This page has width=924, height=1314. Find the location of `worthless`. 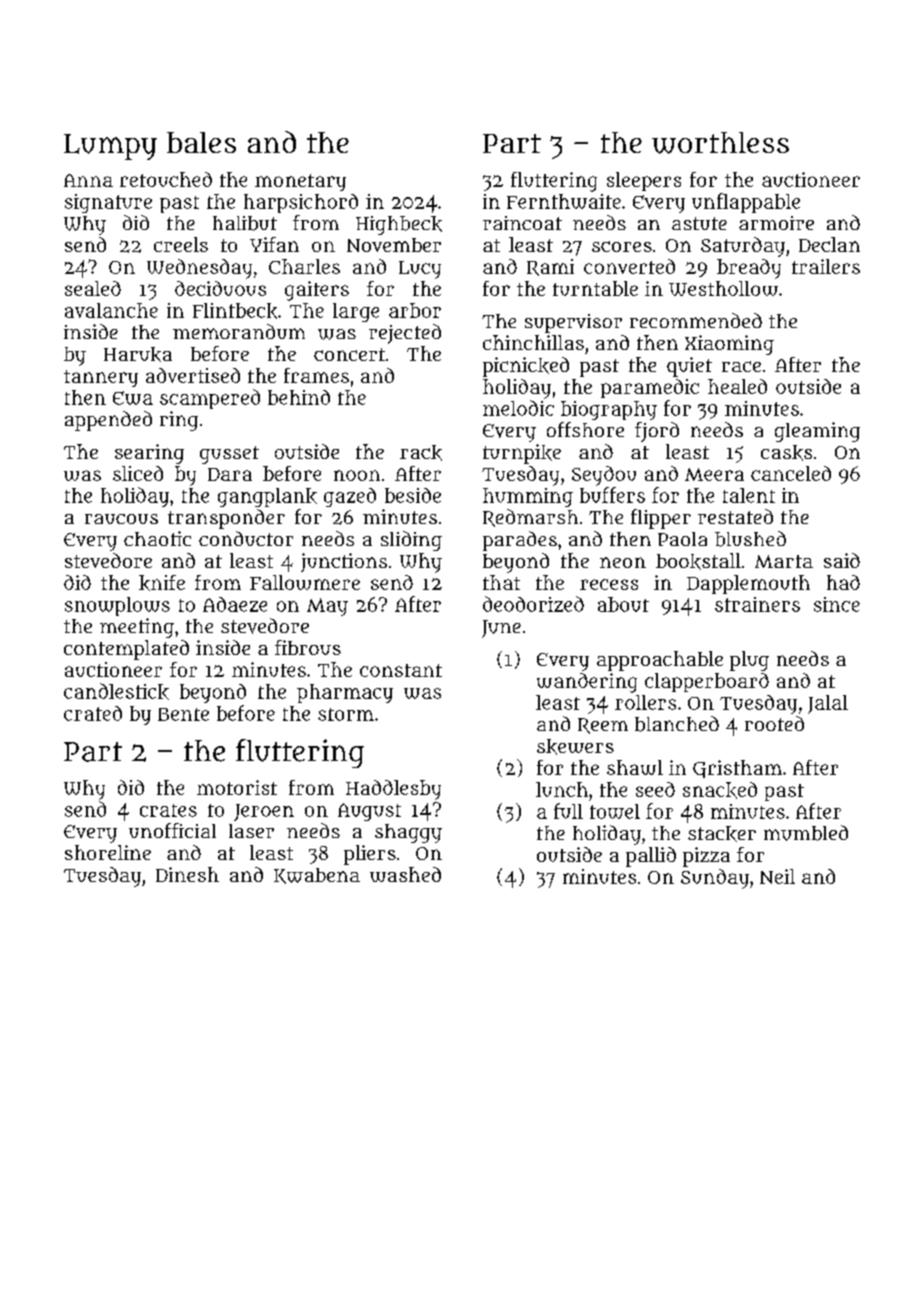

worthless is located at coordinates (720, 143).
